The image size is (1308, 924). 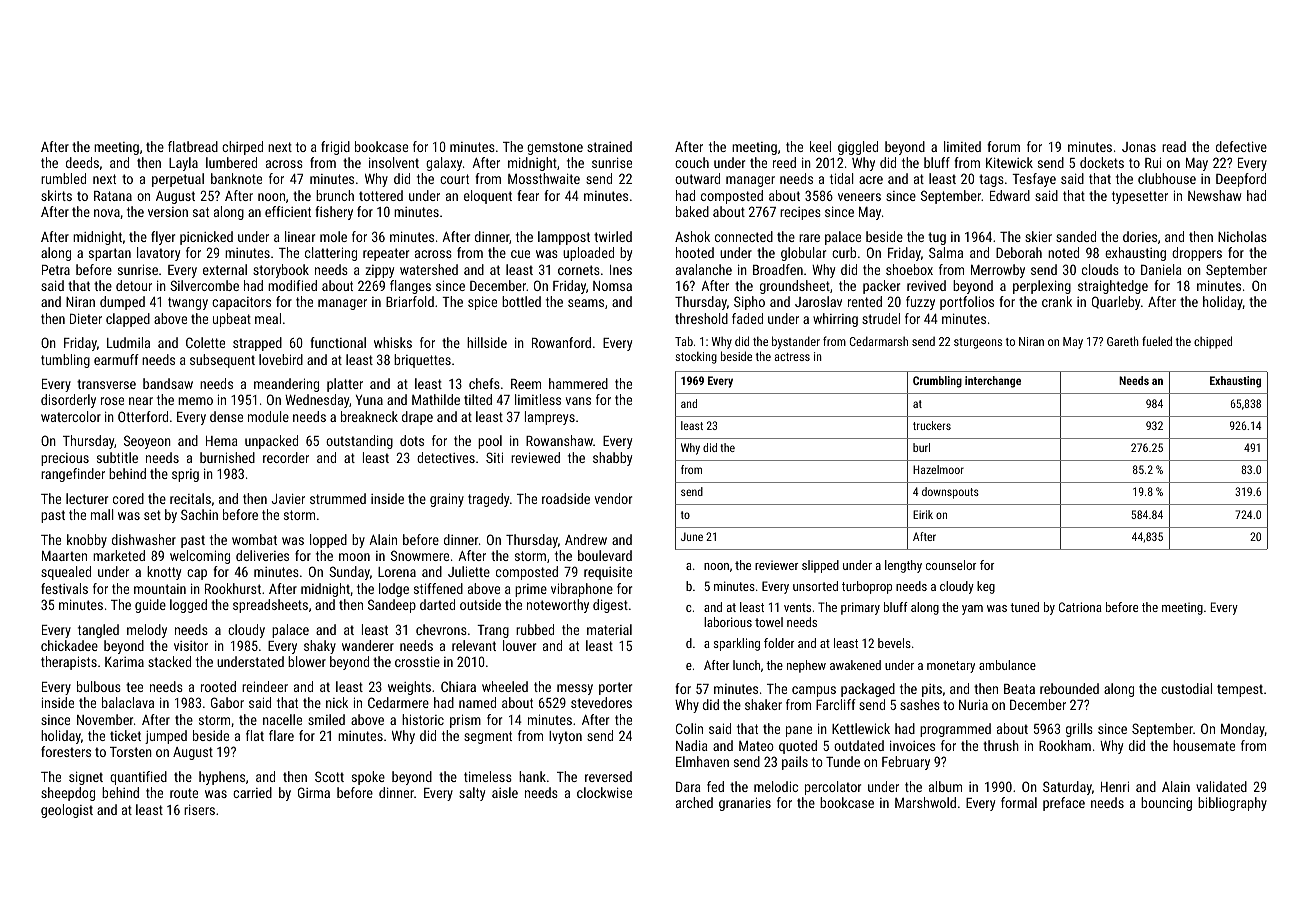 I want to click on geologist, so click(x=67, y=811).
